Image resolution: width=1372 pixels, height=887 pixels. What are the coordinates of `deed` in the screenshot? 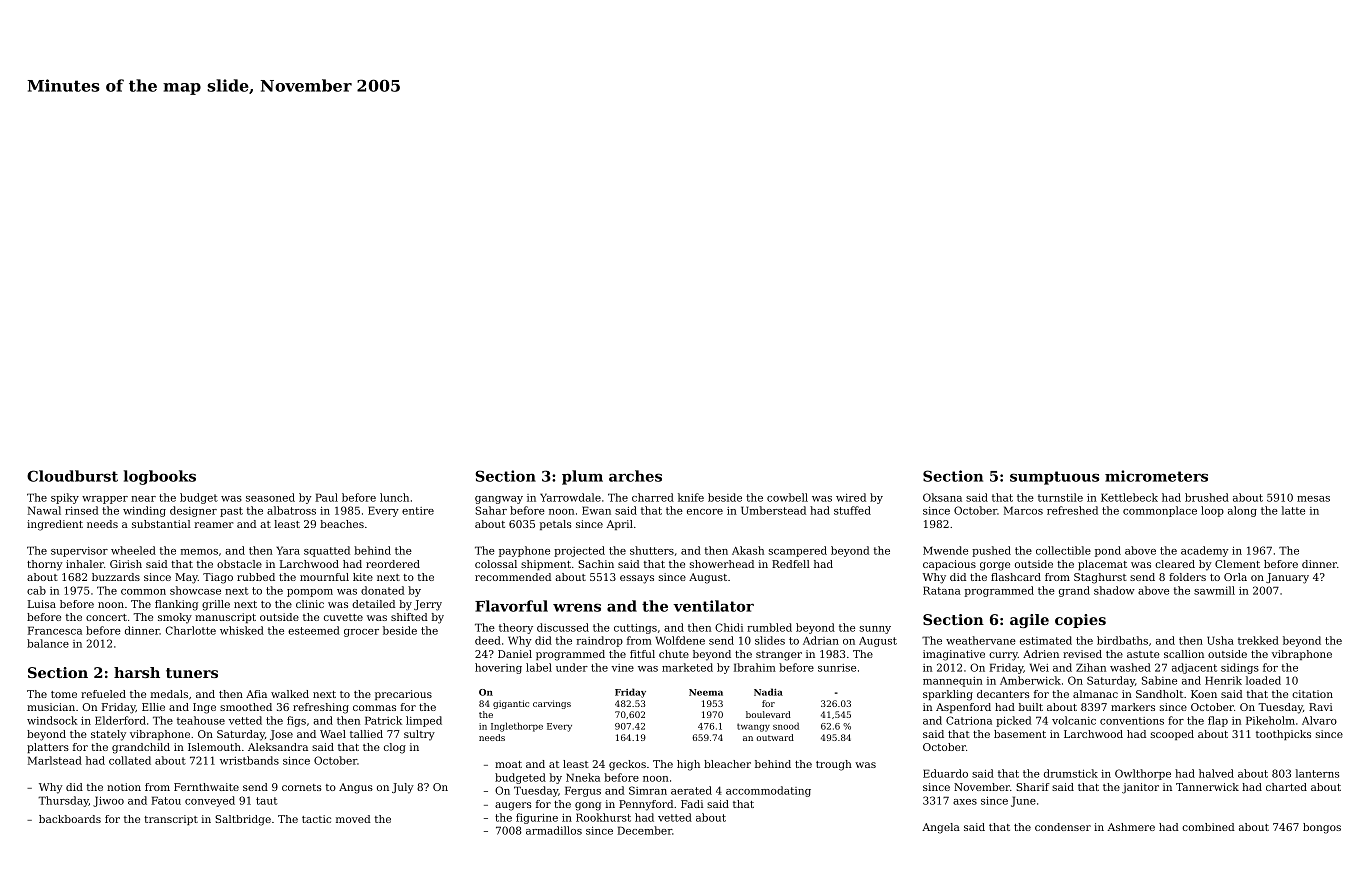 It's located at (488, 640).
